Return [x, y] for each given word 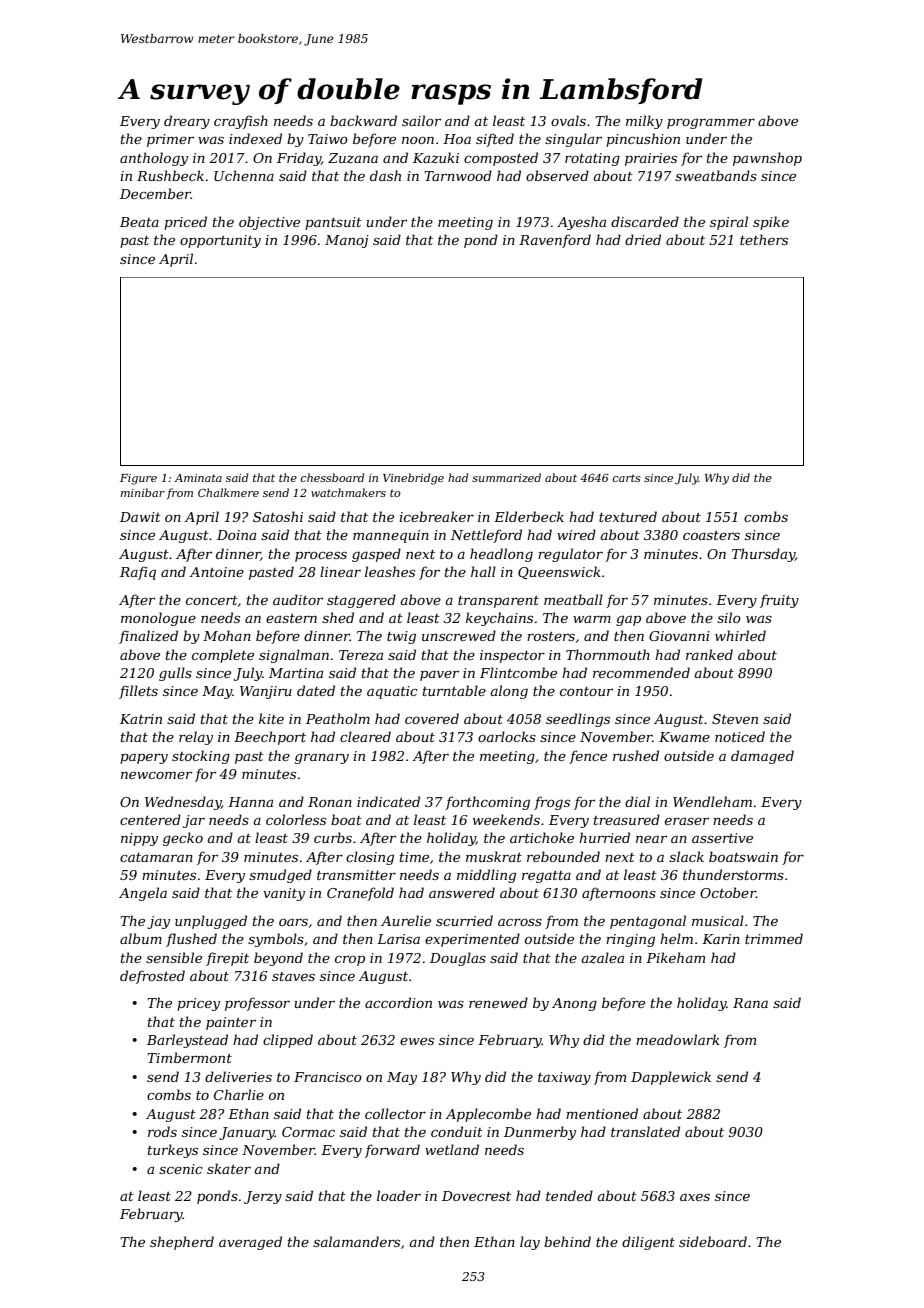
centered [150, 819]
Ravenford [555, 241]
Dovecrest [476, 1196]
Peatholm [338, 718]
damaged [762, 757]
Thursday [763, 555]
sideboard [713, 1241]
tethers [764, 239]
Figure [138, 479]
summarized [506, 477]
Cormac [308, 1132]
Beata [139, 222]
